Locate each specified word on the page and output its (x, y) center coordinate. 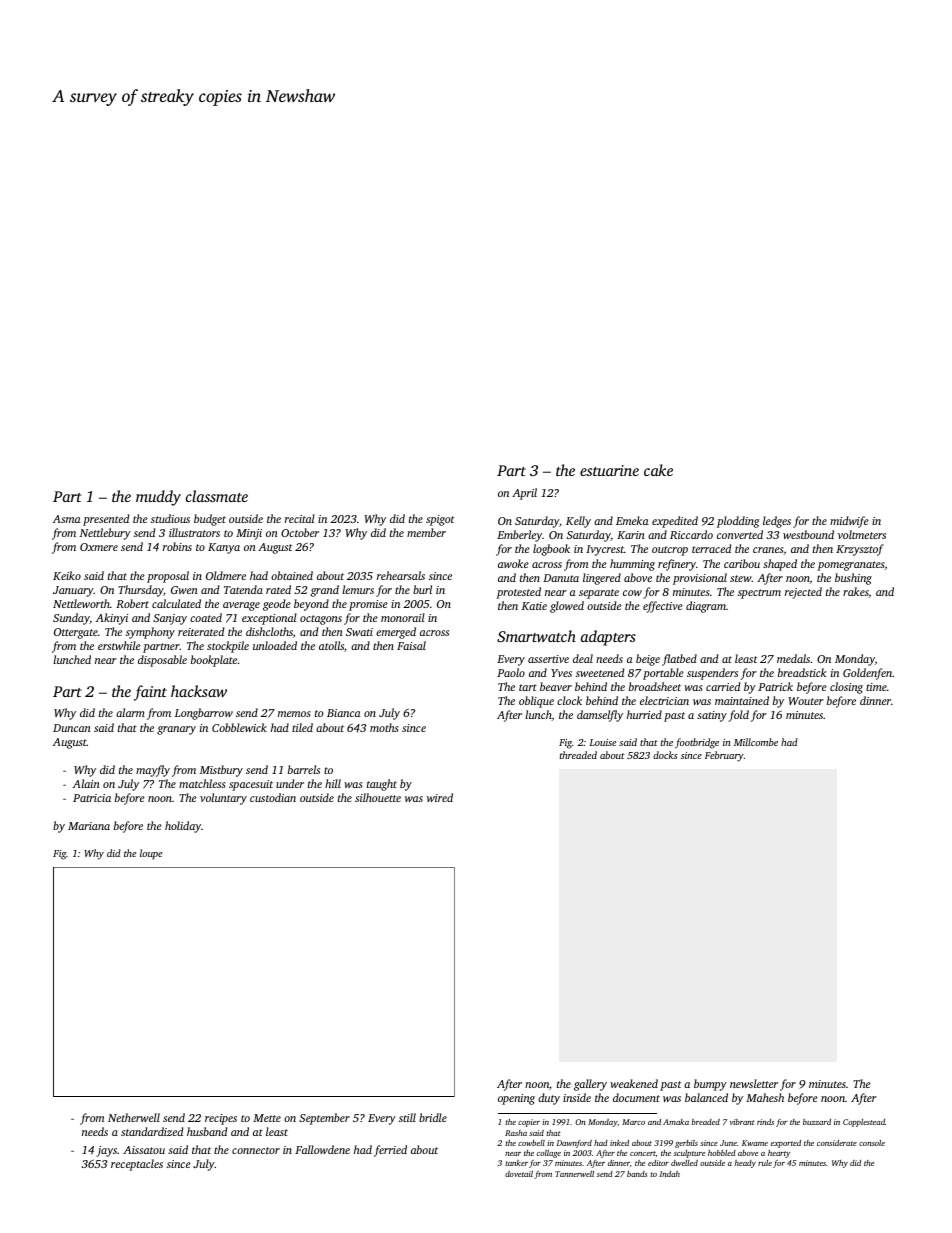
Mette (267, 1118)
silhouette (378, 797)
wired (440, 797)
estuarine (609, 470)
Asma (67, 519)
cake (658, 470)
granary (176, 730)
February (724, 756)
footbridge (697, 743)
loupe (151, 854)
